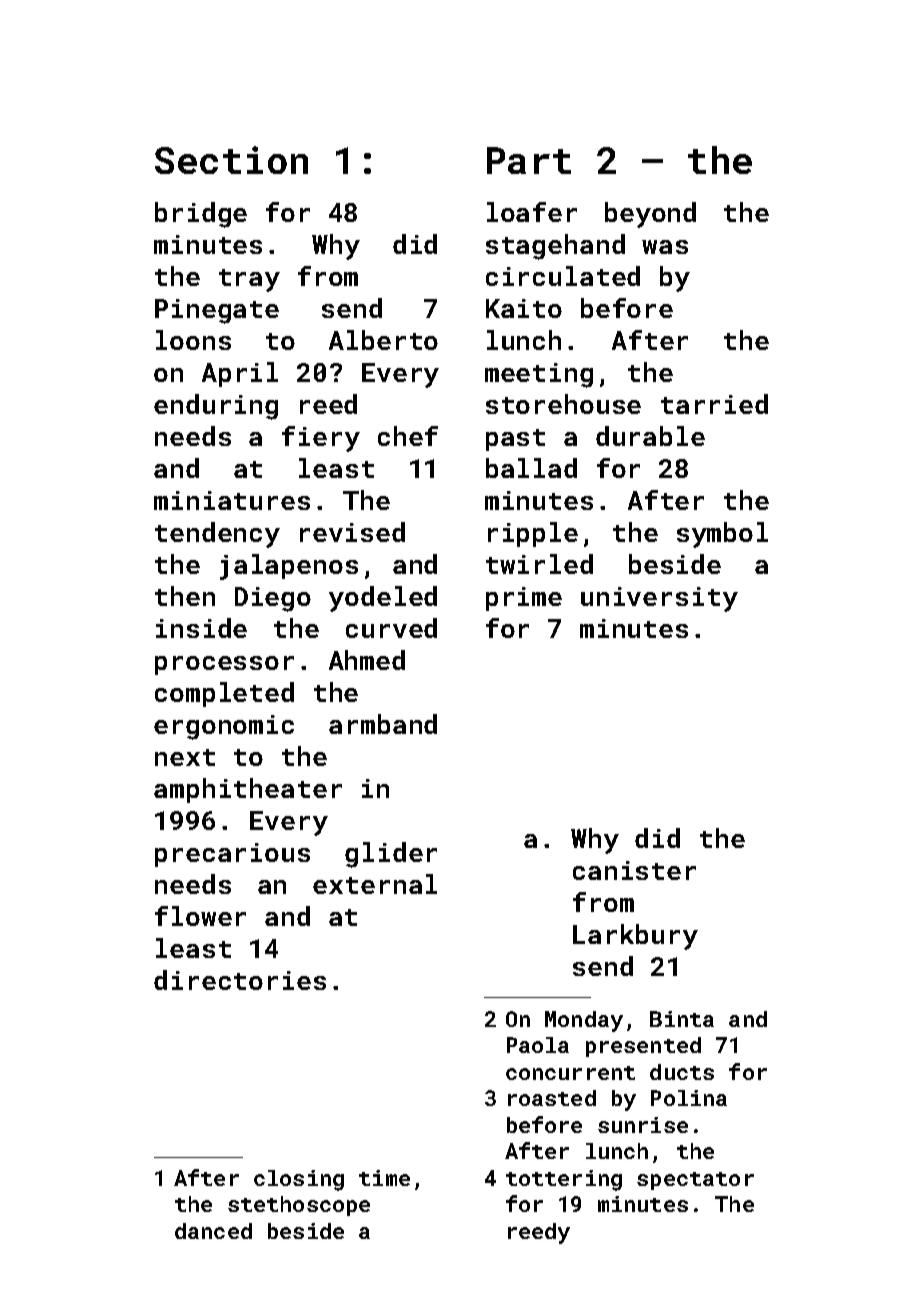 Image resolution: width=924 pixels, height=1311 pixels. Describe the element at coordinates (524, 308) in the page. I see `Kaito` at that location.
